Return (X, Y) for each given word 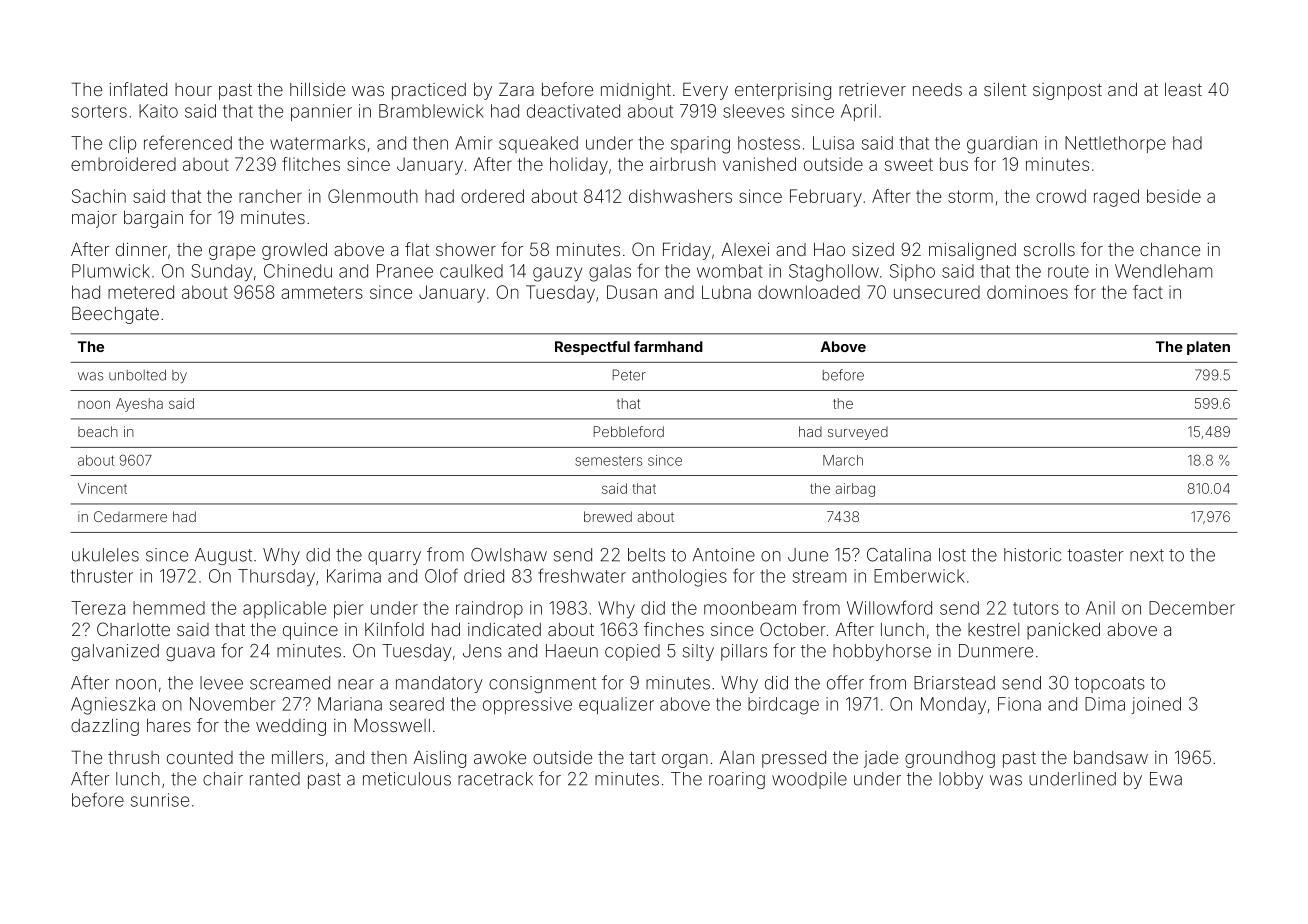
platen (1208, 348)
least (1183, 89)
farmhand (668, 346)
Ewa (1166, 779)
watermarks (317, 143)
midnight (636, 91)
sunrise (160, 800)
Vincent (102, 488)
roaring (737, 780)
